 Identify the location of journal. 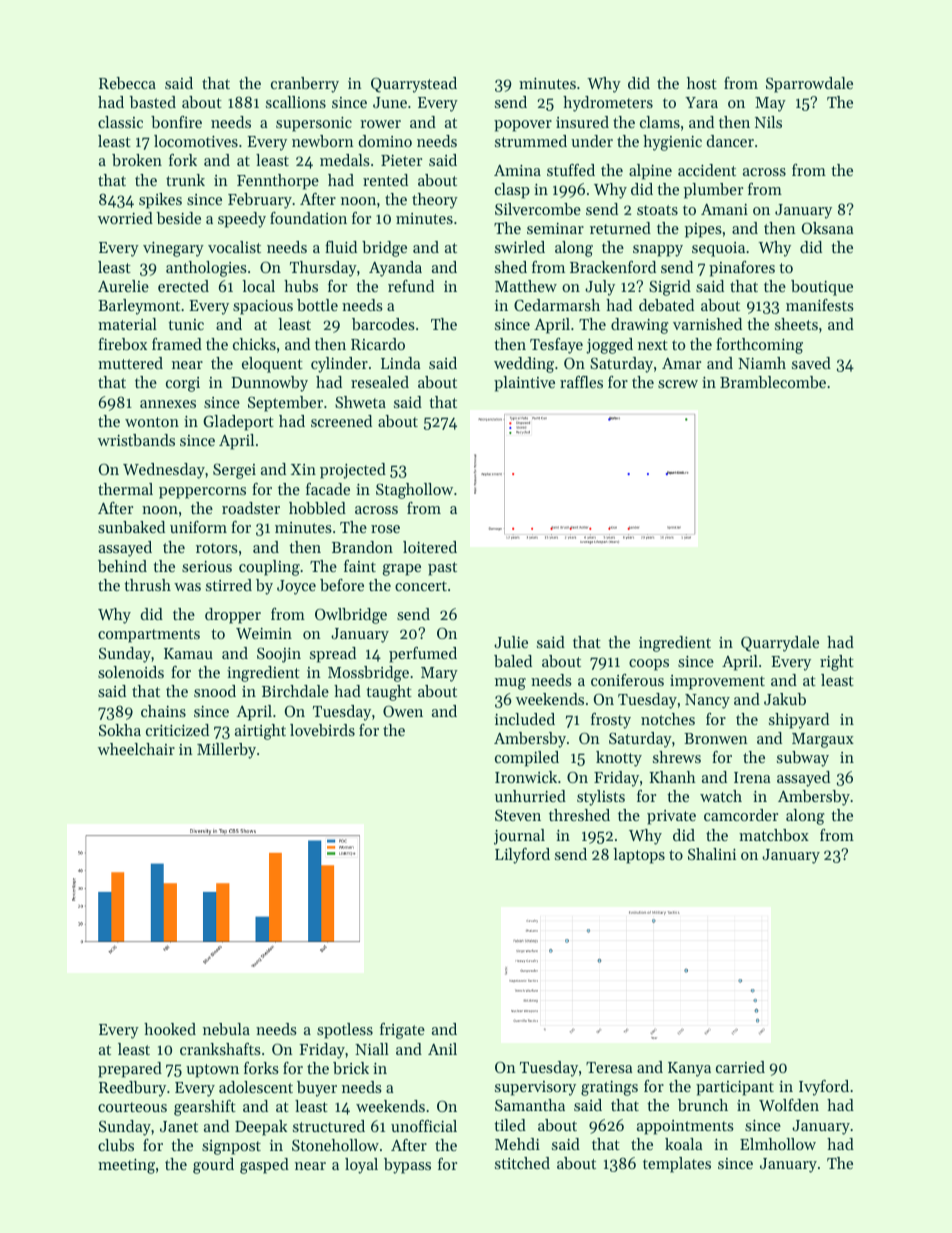
(519, 837).
